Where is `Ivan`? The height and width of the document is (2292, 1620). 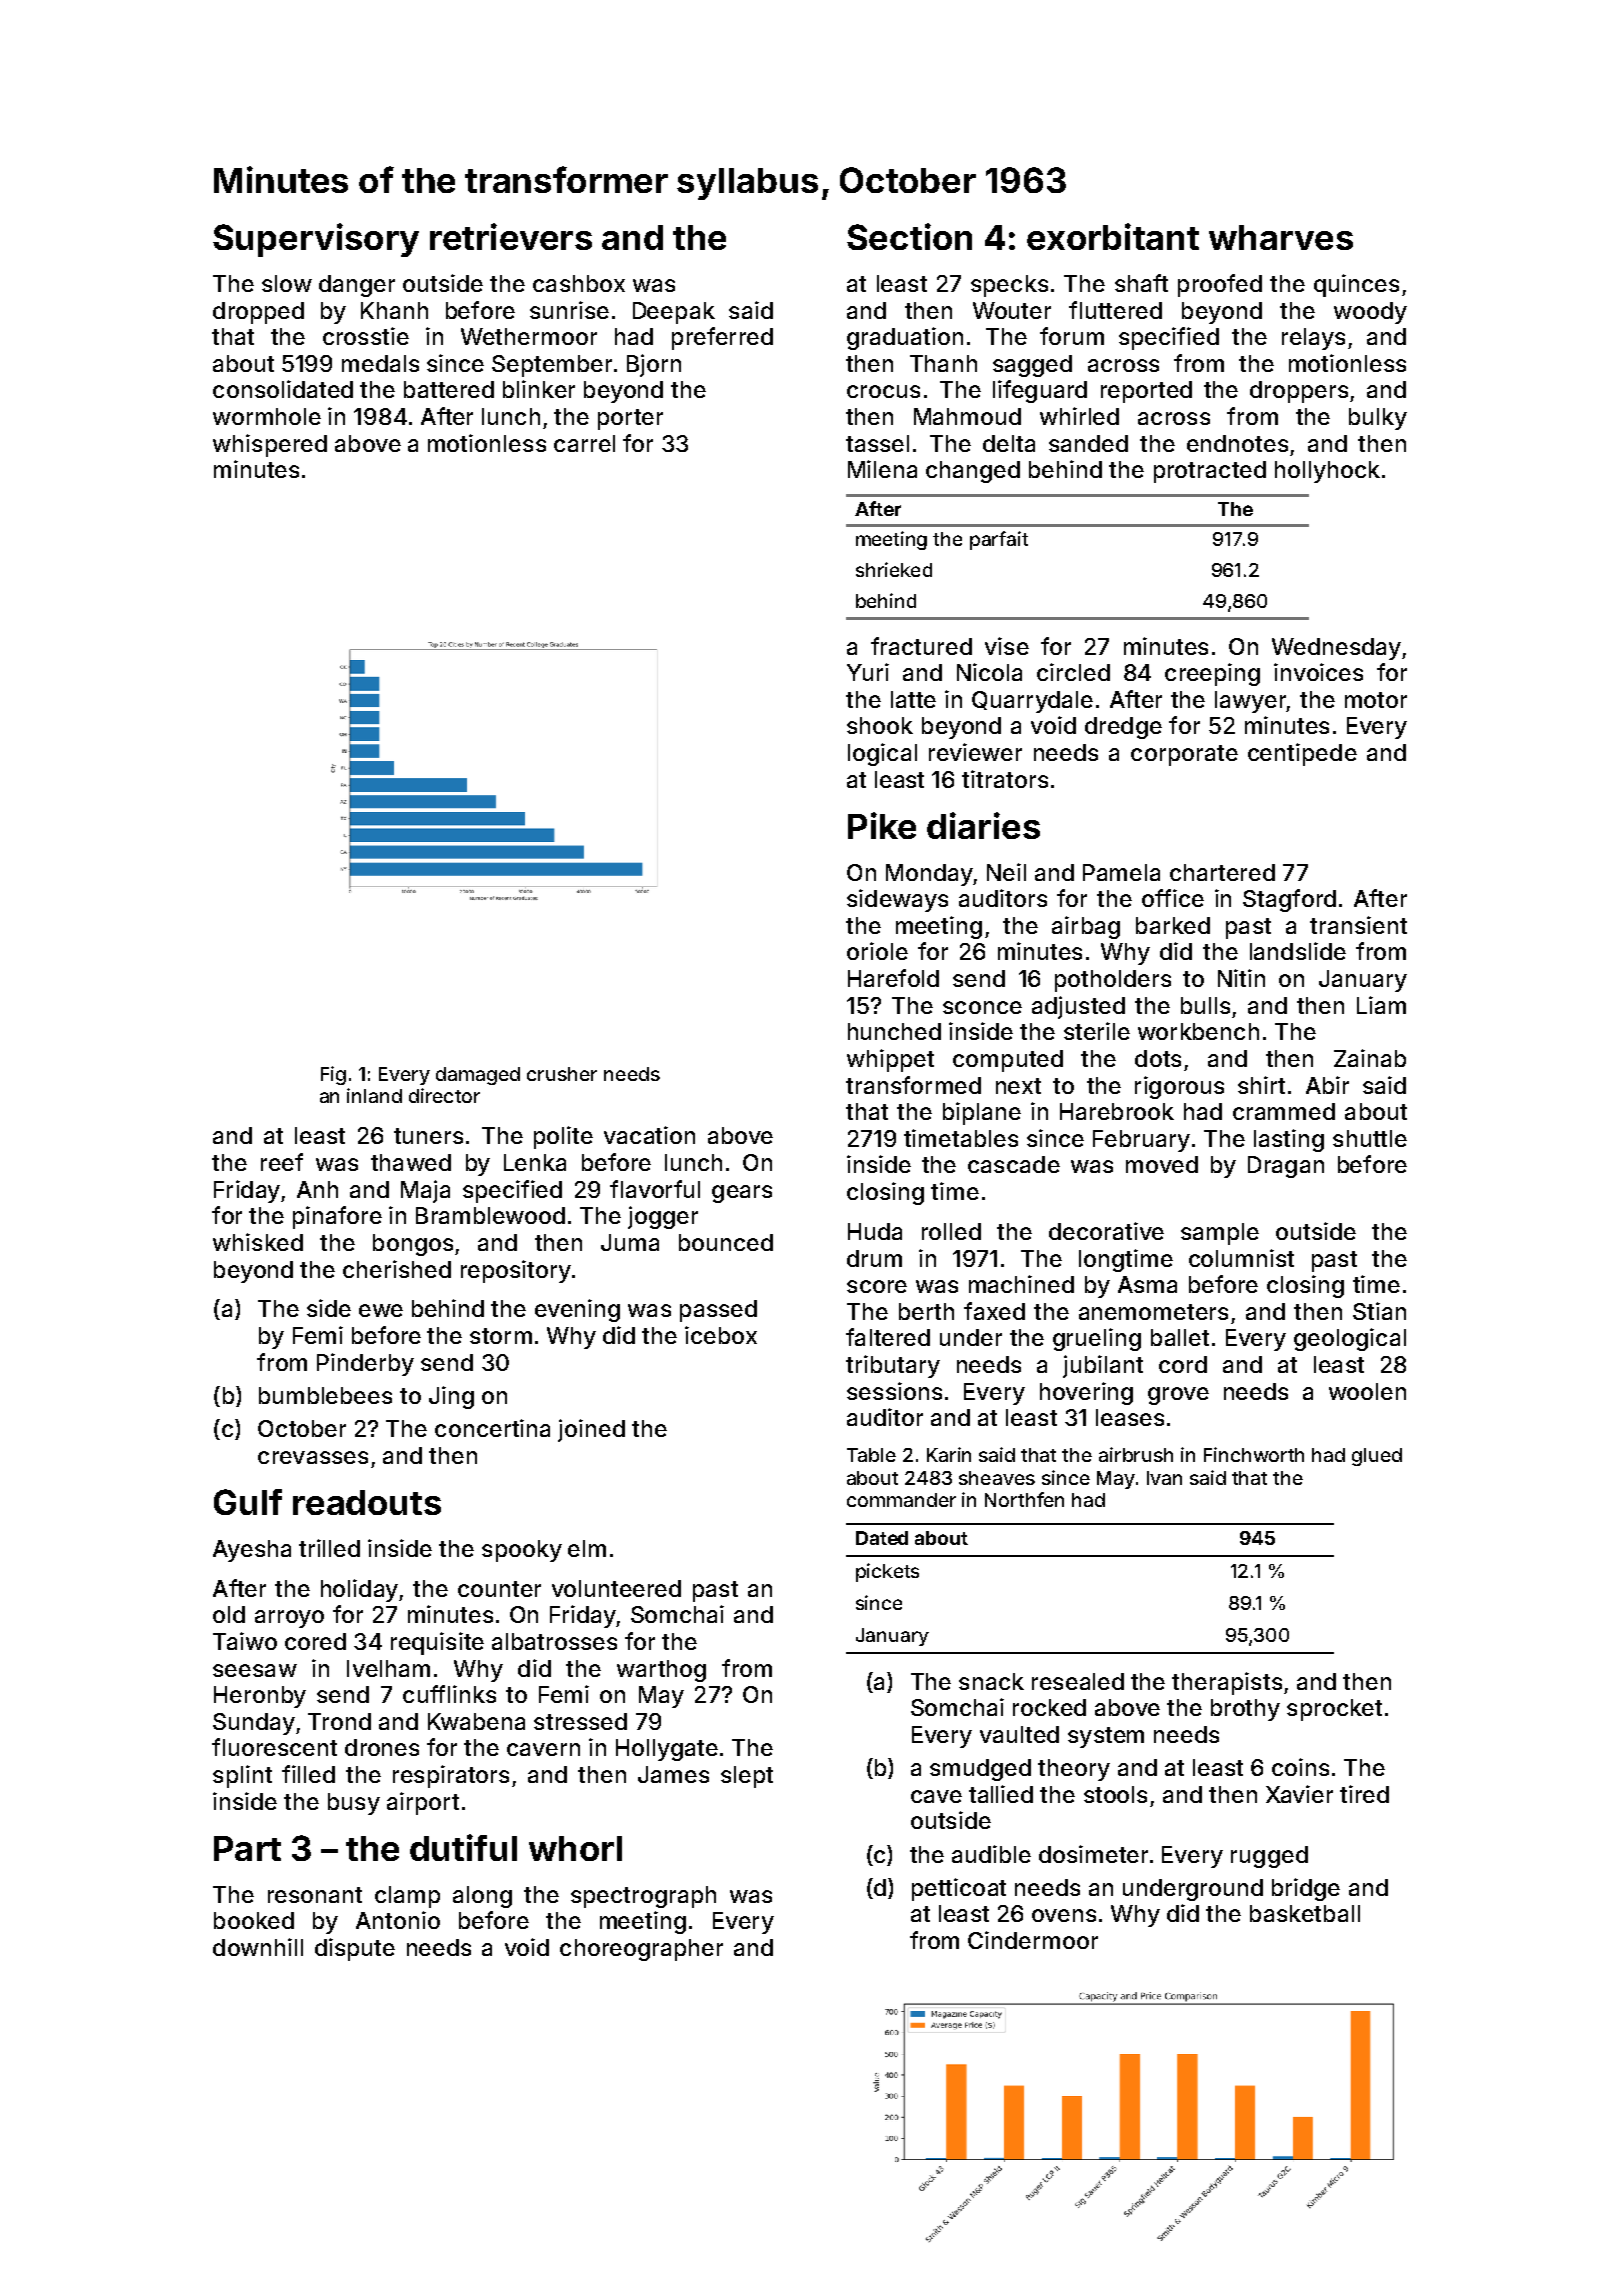 Ivan is located at coordinates (1164, 1478).
